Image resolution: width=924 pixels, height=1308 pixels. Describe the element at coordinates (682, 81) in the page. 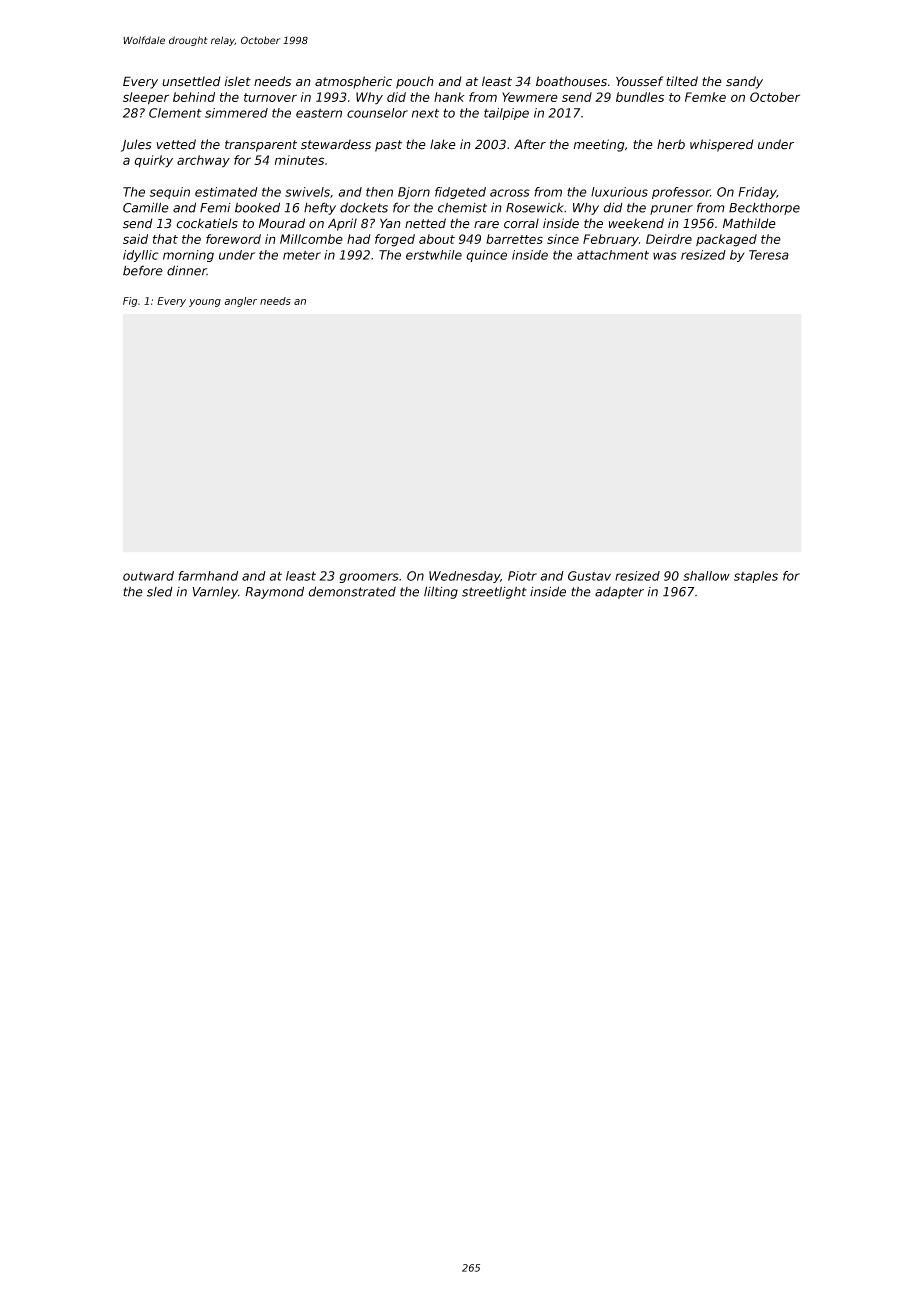

I see `tilted` at that location.
